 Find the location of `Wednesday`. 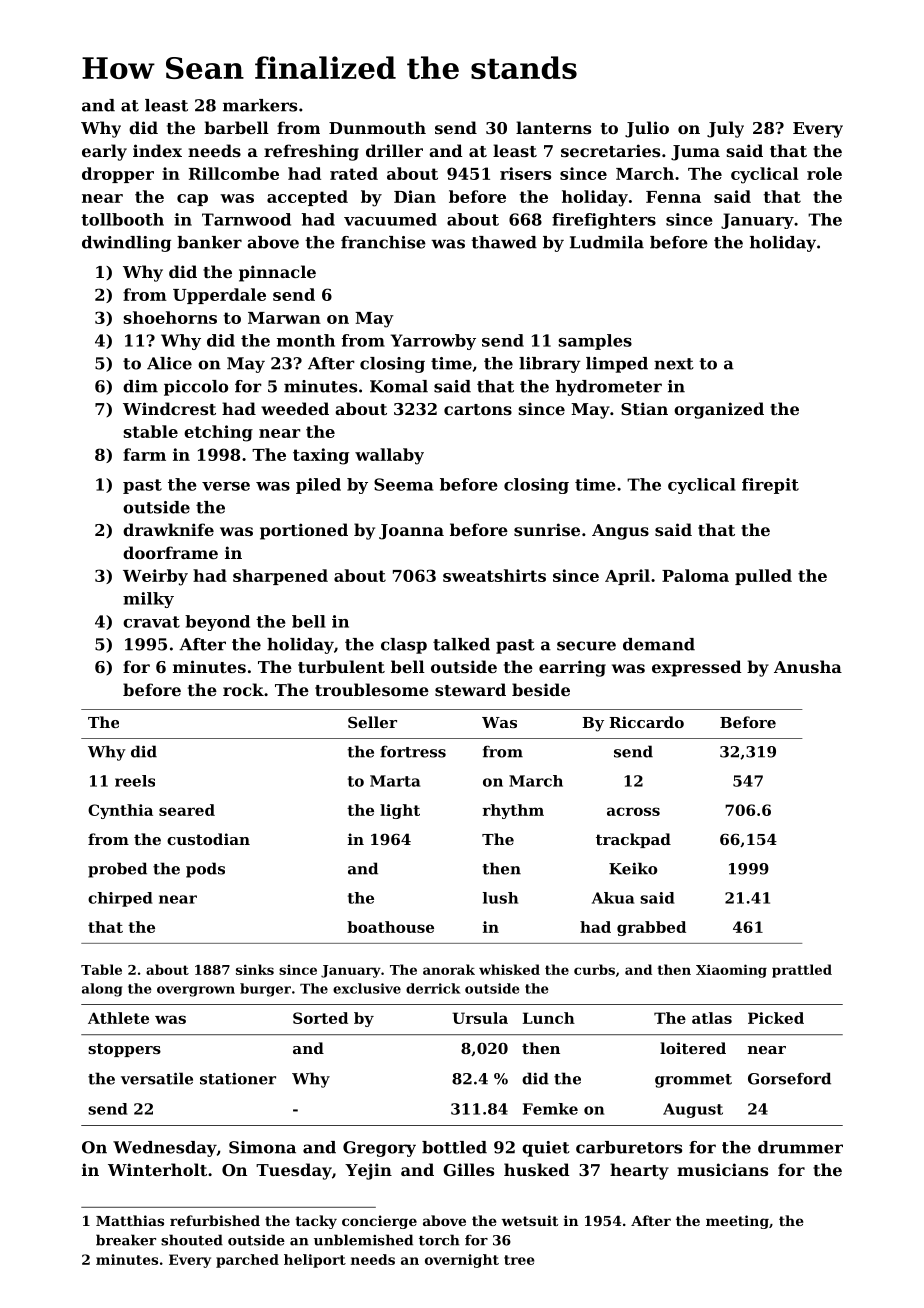

Wednesday is located at coordinates (165, 1149).
